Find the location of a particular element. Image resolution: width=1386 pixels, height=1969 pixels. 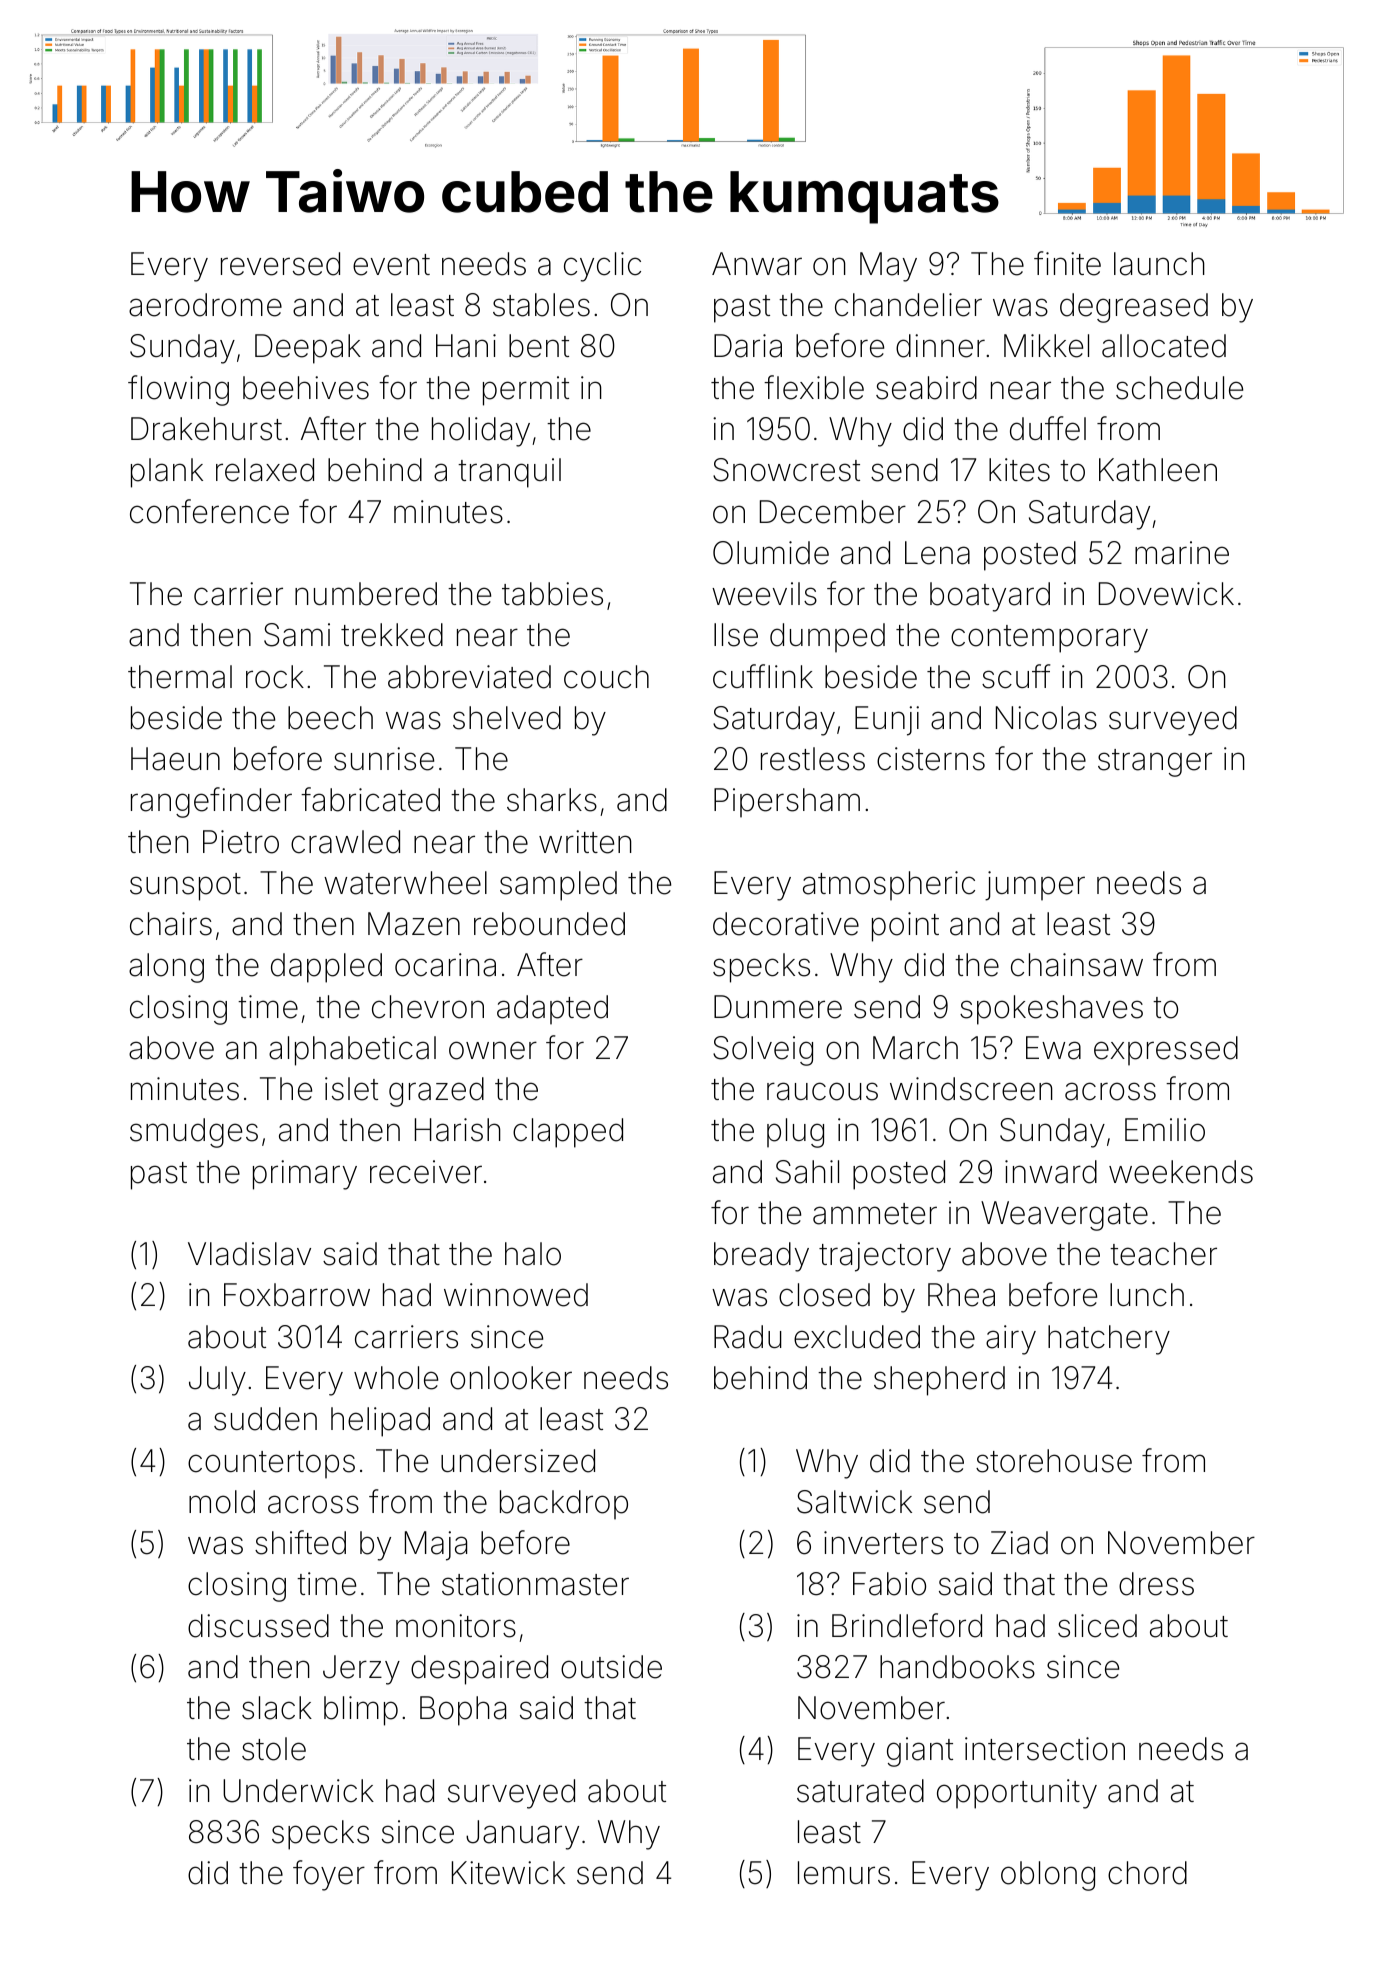

bent is located at coordinates (539, 346).
